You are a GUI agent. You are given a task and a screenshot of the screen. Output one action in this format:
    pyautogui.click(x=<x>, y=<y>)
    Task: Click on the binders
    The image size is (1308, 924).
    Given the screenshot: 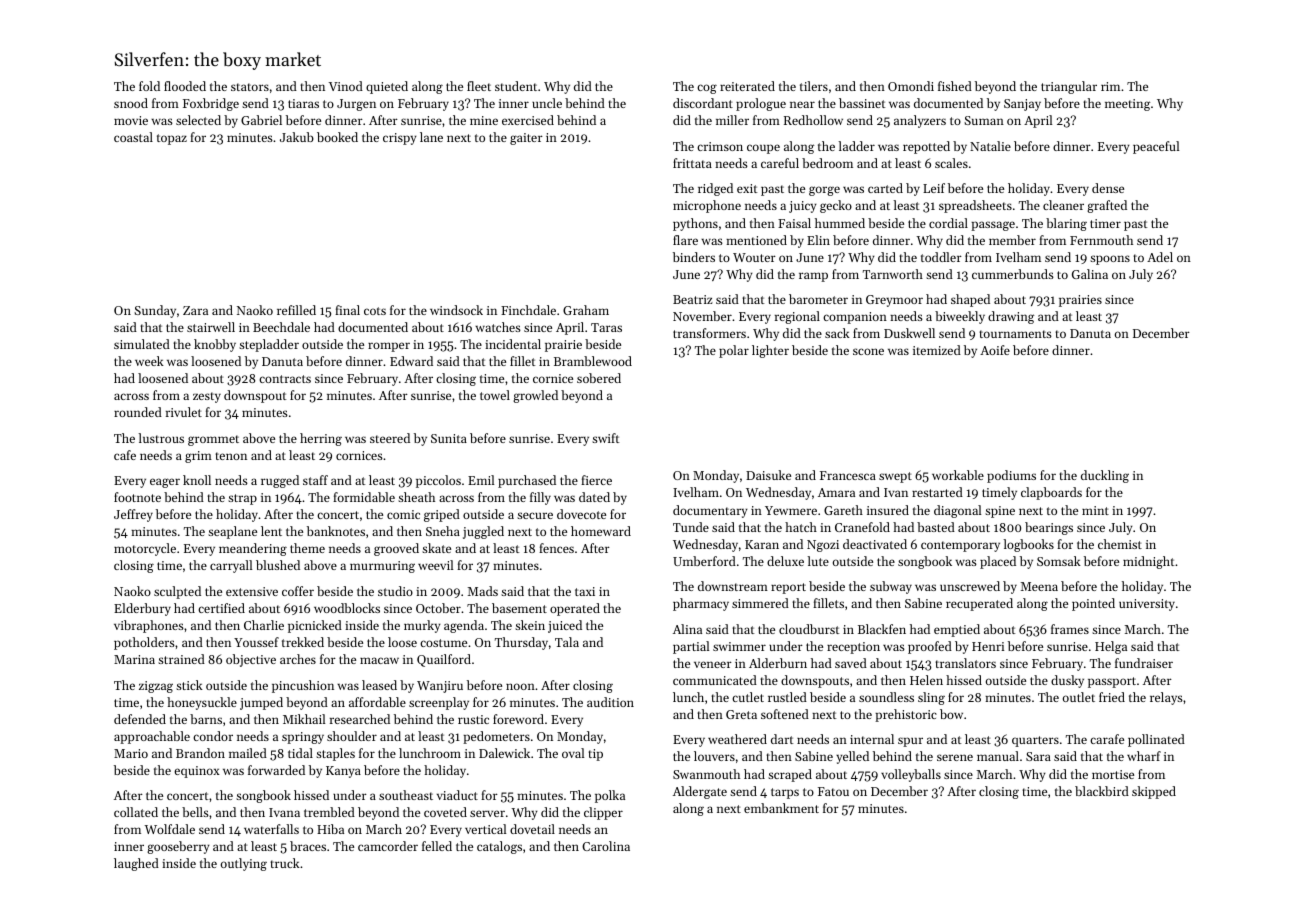 What is the action you would take?
    pyautogui.click(x=694, y=257)
